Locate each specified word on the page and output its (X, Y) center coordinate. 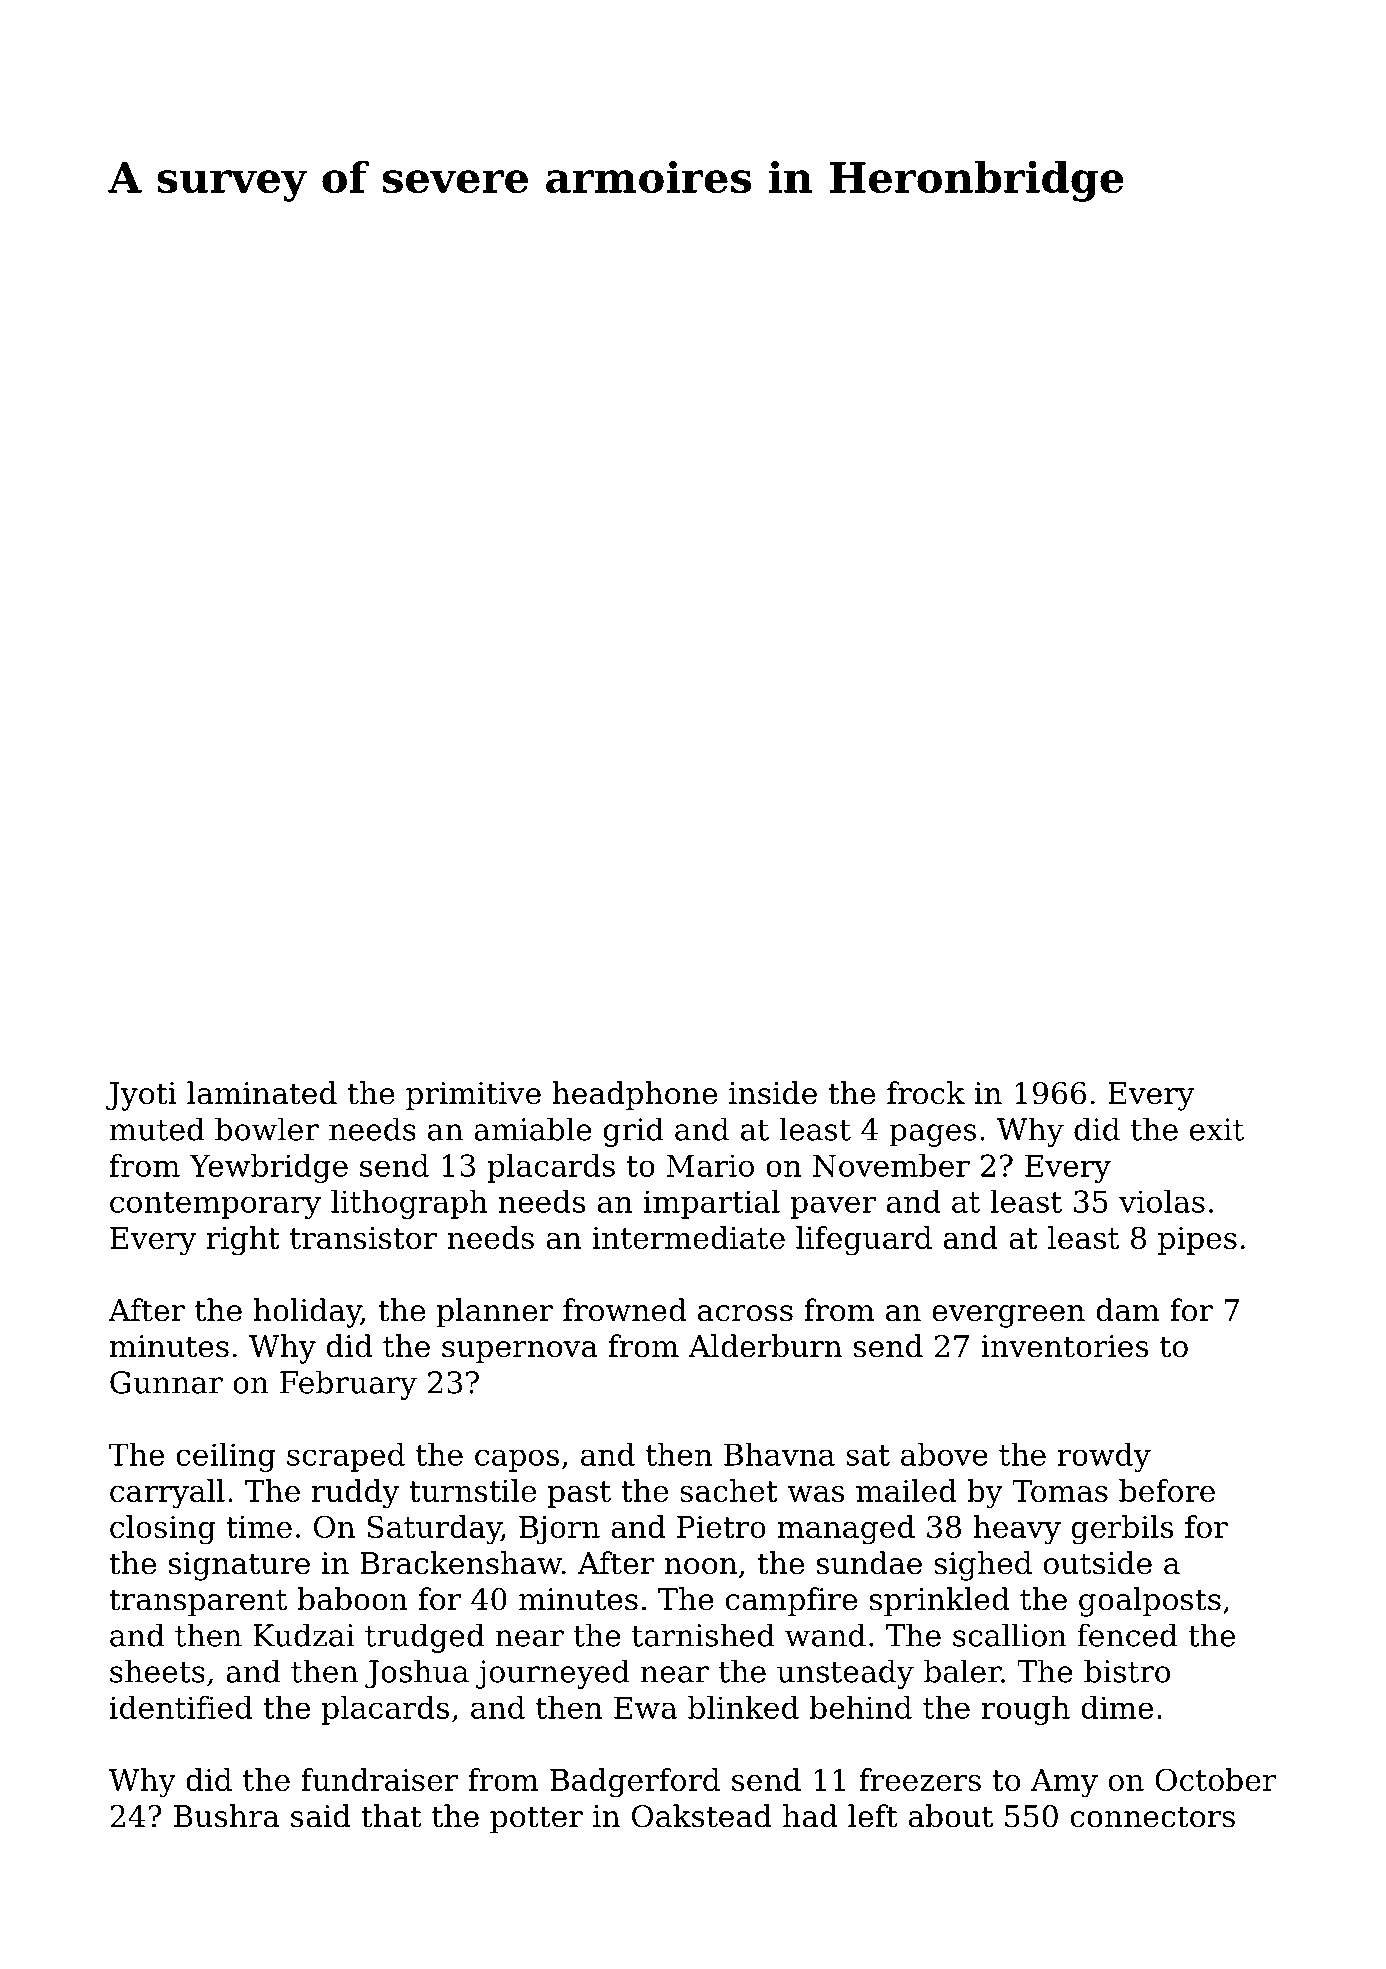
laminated (262, 1093)
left (873, 1816)
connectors (1153, 1817)
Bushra (226, 1816)
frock (926, 1093)
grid (633, 1132)
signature (239, 1566)
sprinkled (939, 1601)
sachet (729, 1490)
